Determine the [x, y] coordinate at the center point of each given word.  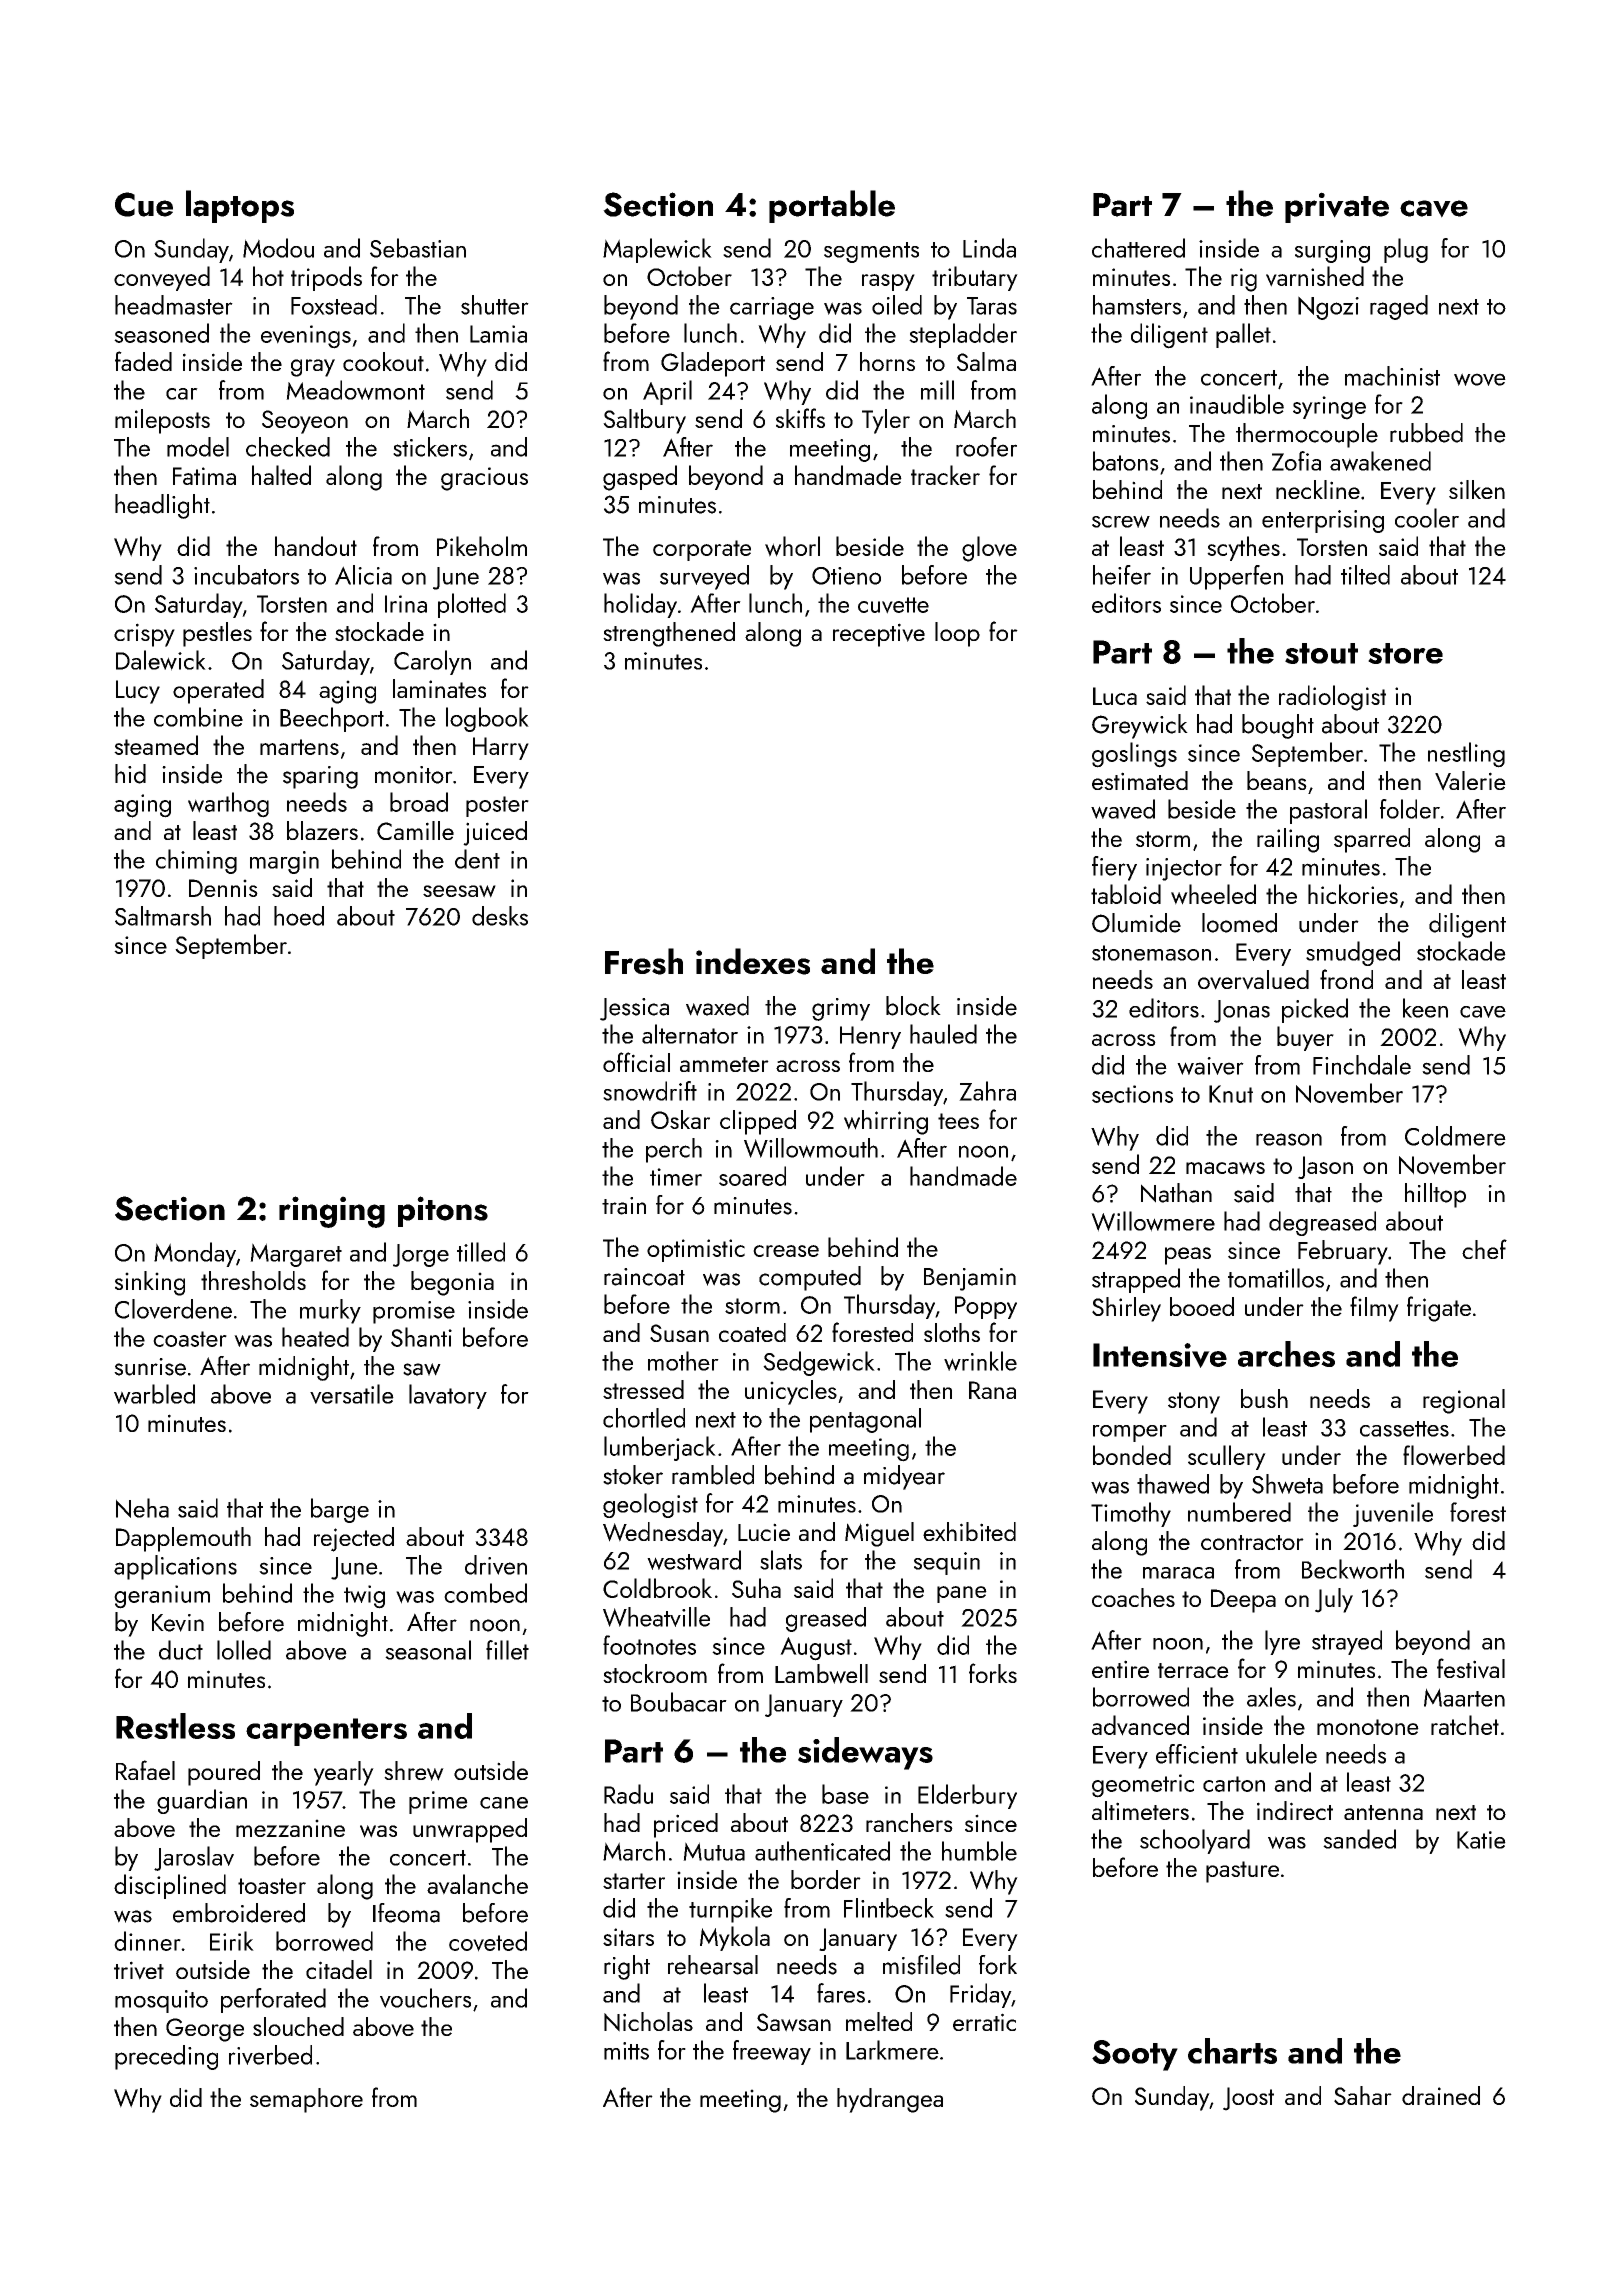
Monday [195, 1254]
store [1405, 653]
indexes [753, 961]
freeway [772, 2052]
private [1337, 207]
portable [832, 206]
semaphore [306, 2100]
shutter [495, 305]
